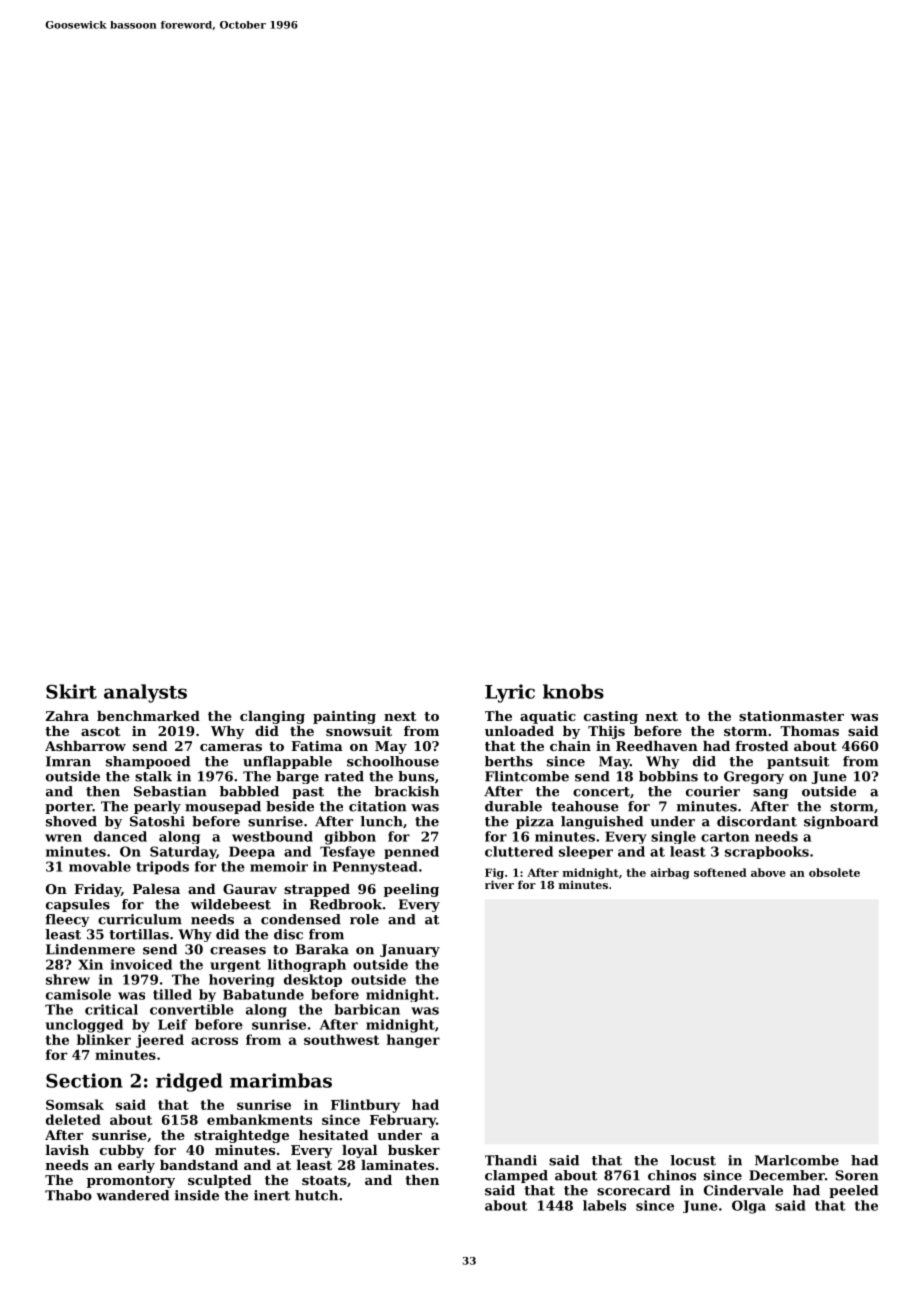 The width and height of the document is (924, 1314). I want to click on pizza, so click(535, 822).
